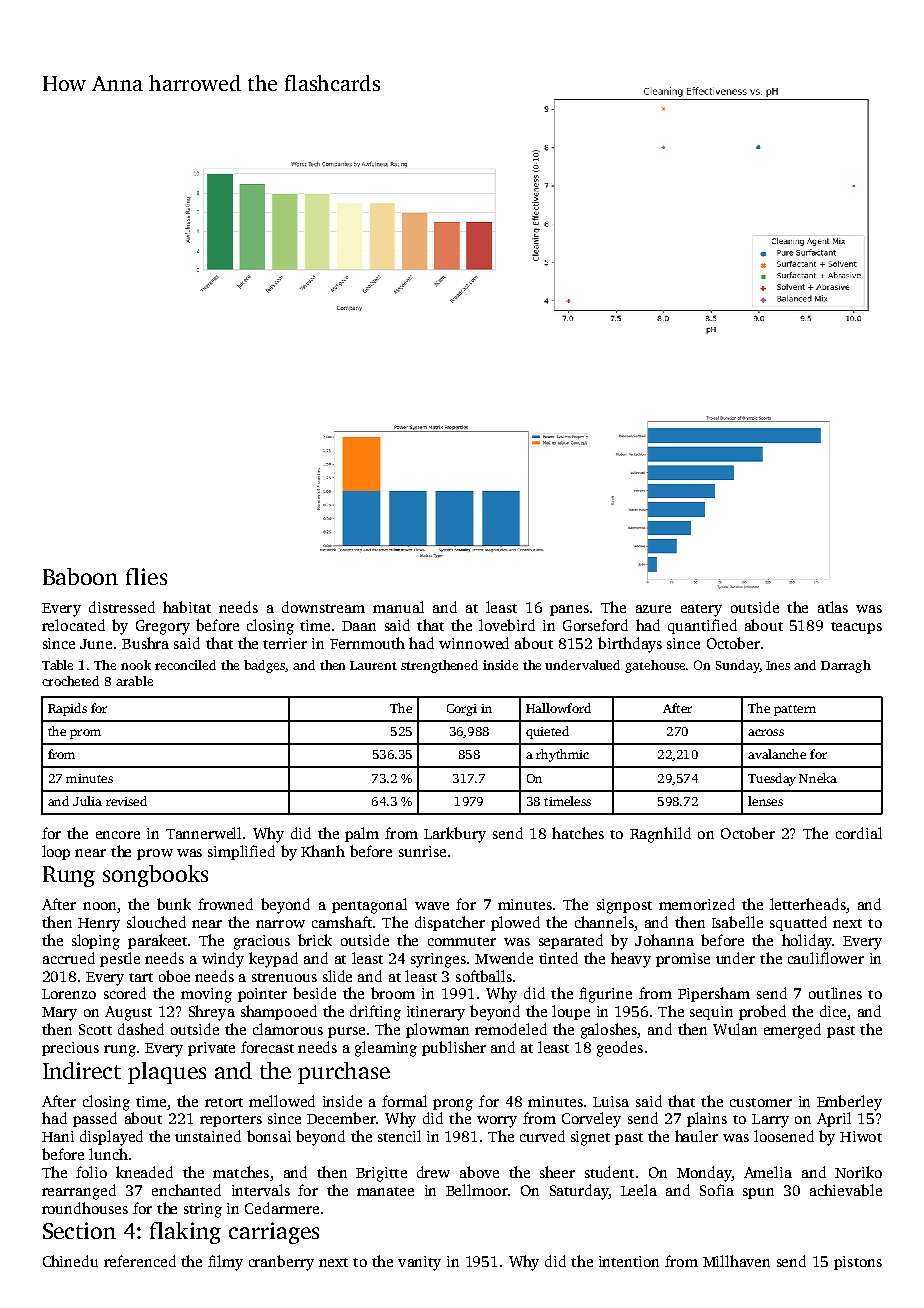 The image size is (924, 1308). Describe the element at coordinates (571, 1012) in the screenshot. I see `loupe` at that location.
